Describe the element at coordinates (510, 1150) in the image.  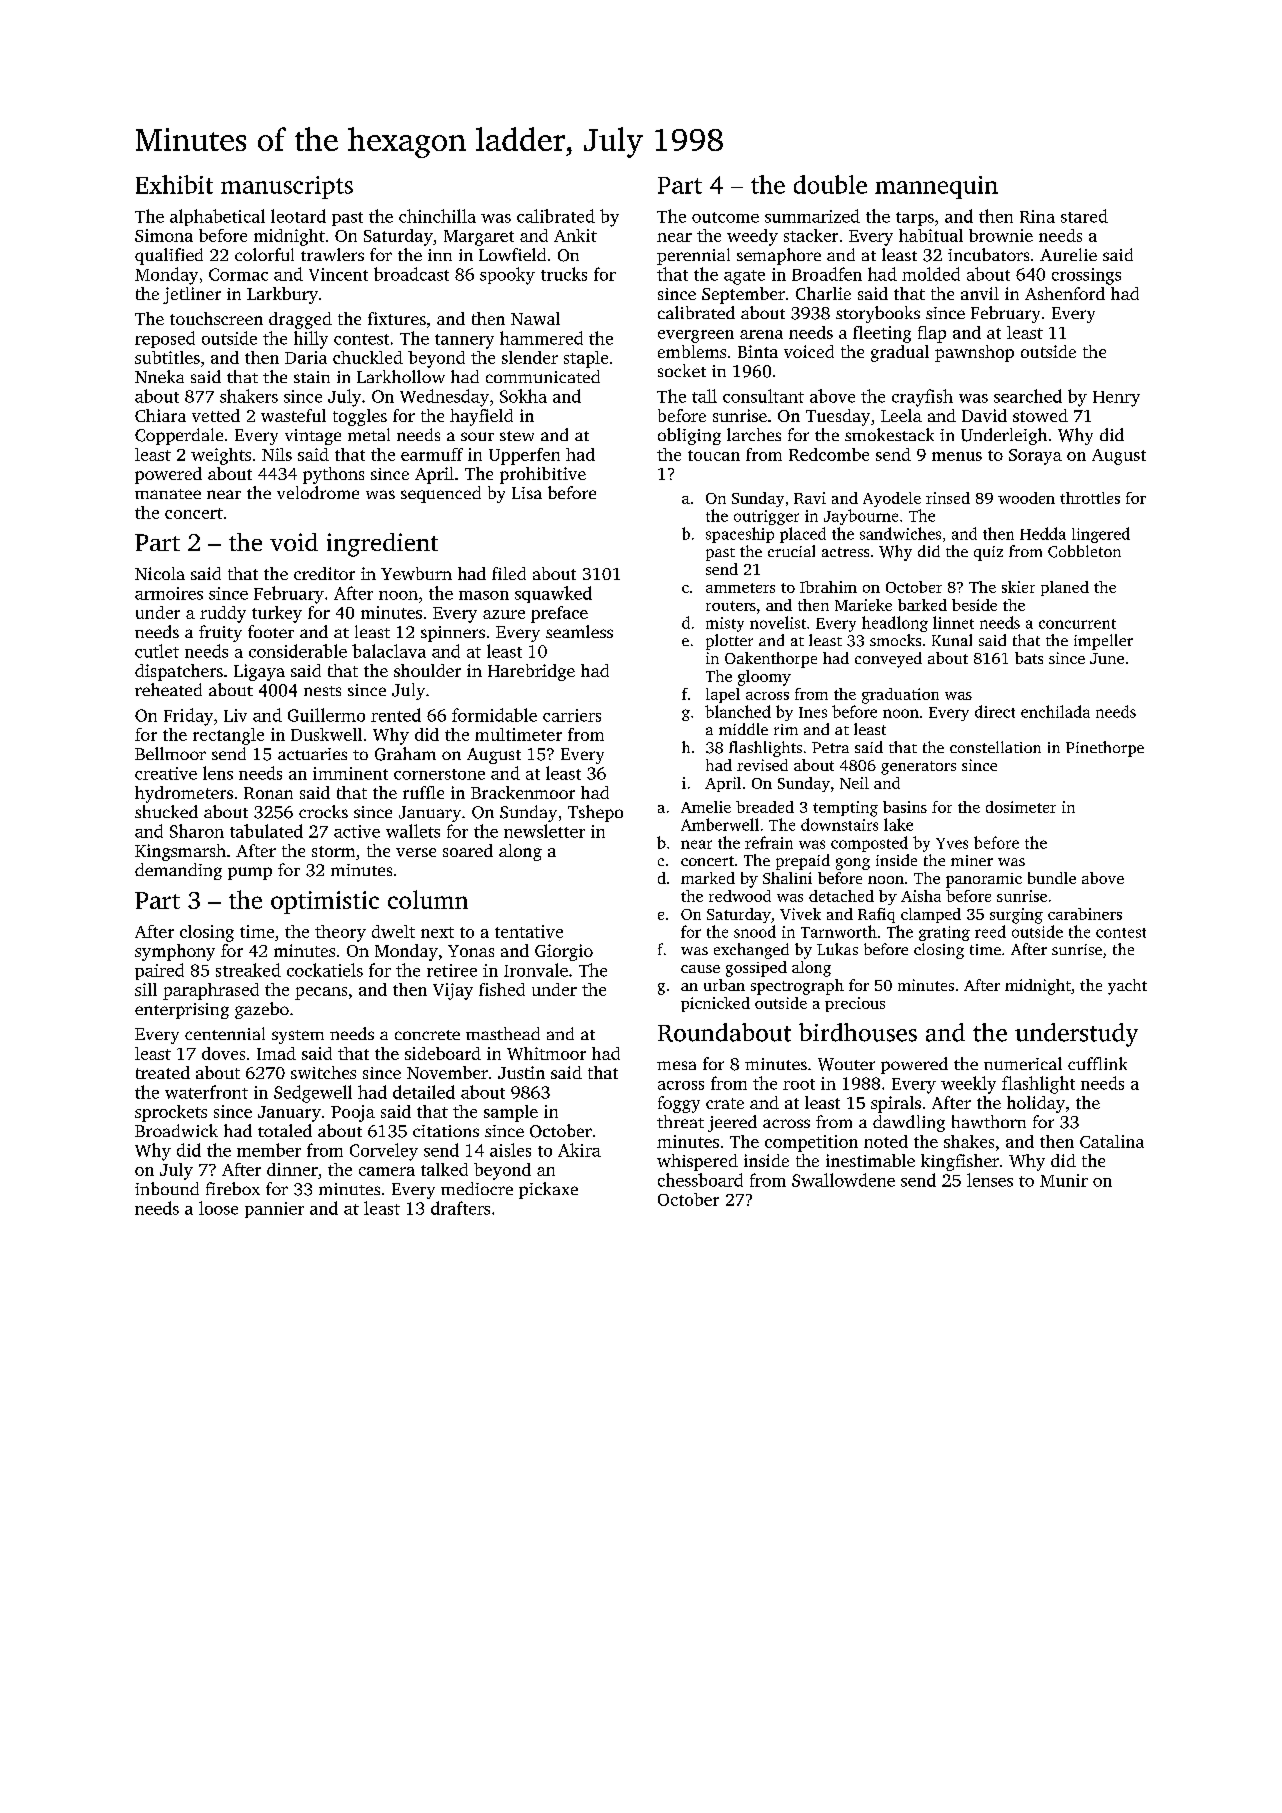
I see `aisles` at that location.
